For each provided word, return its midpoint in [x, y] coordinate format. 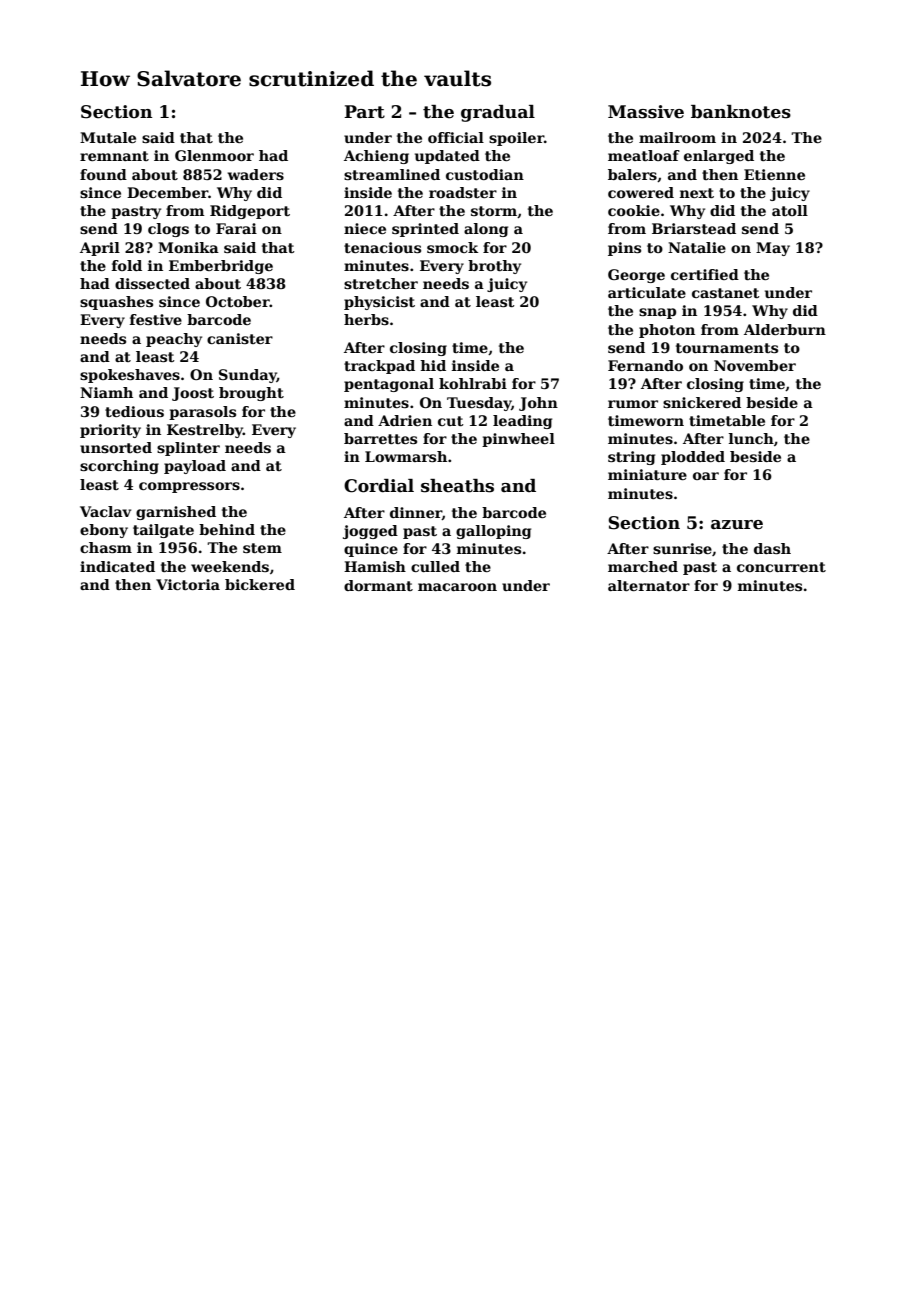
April [100, 249]
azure [737, 525]
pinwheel [518, 440]
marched [643, 566]
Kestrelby [205, 431]
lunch [751, 438]
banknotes [741, 112]
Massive [646, 112]
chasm [106, 547]
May [773, 249]
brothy [494, 267]
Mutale [108, 137]
